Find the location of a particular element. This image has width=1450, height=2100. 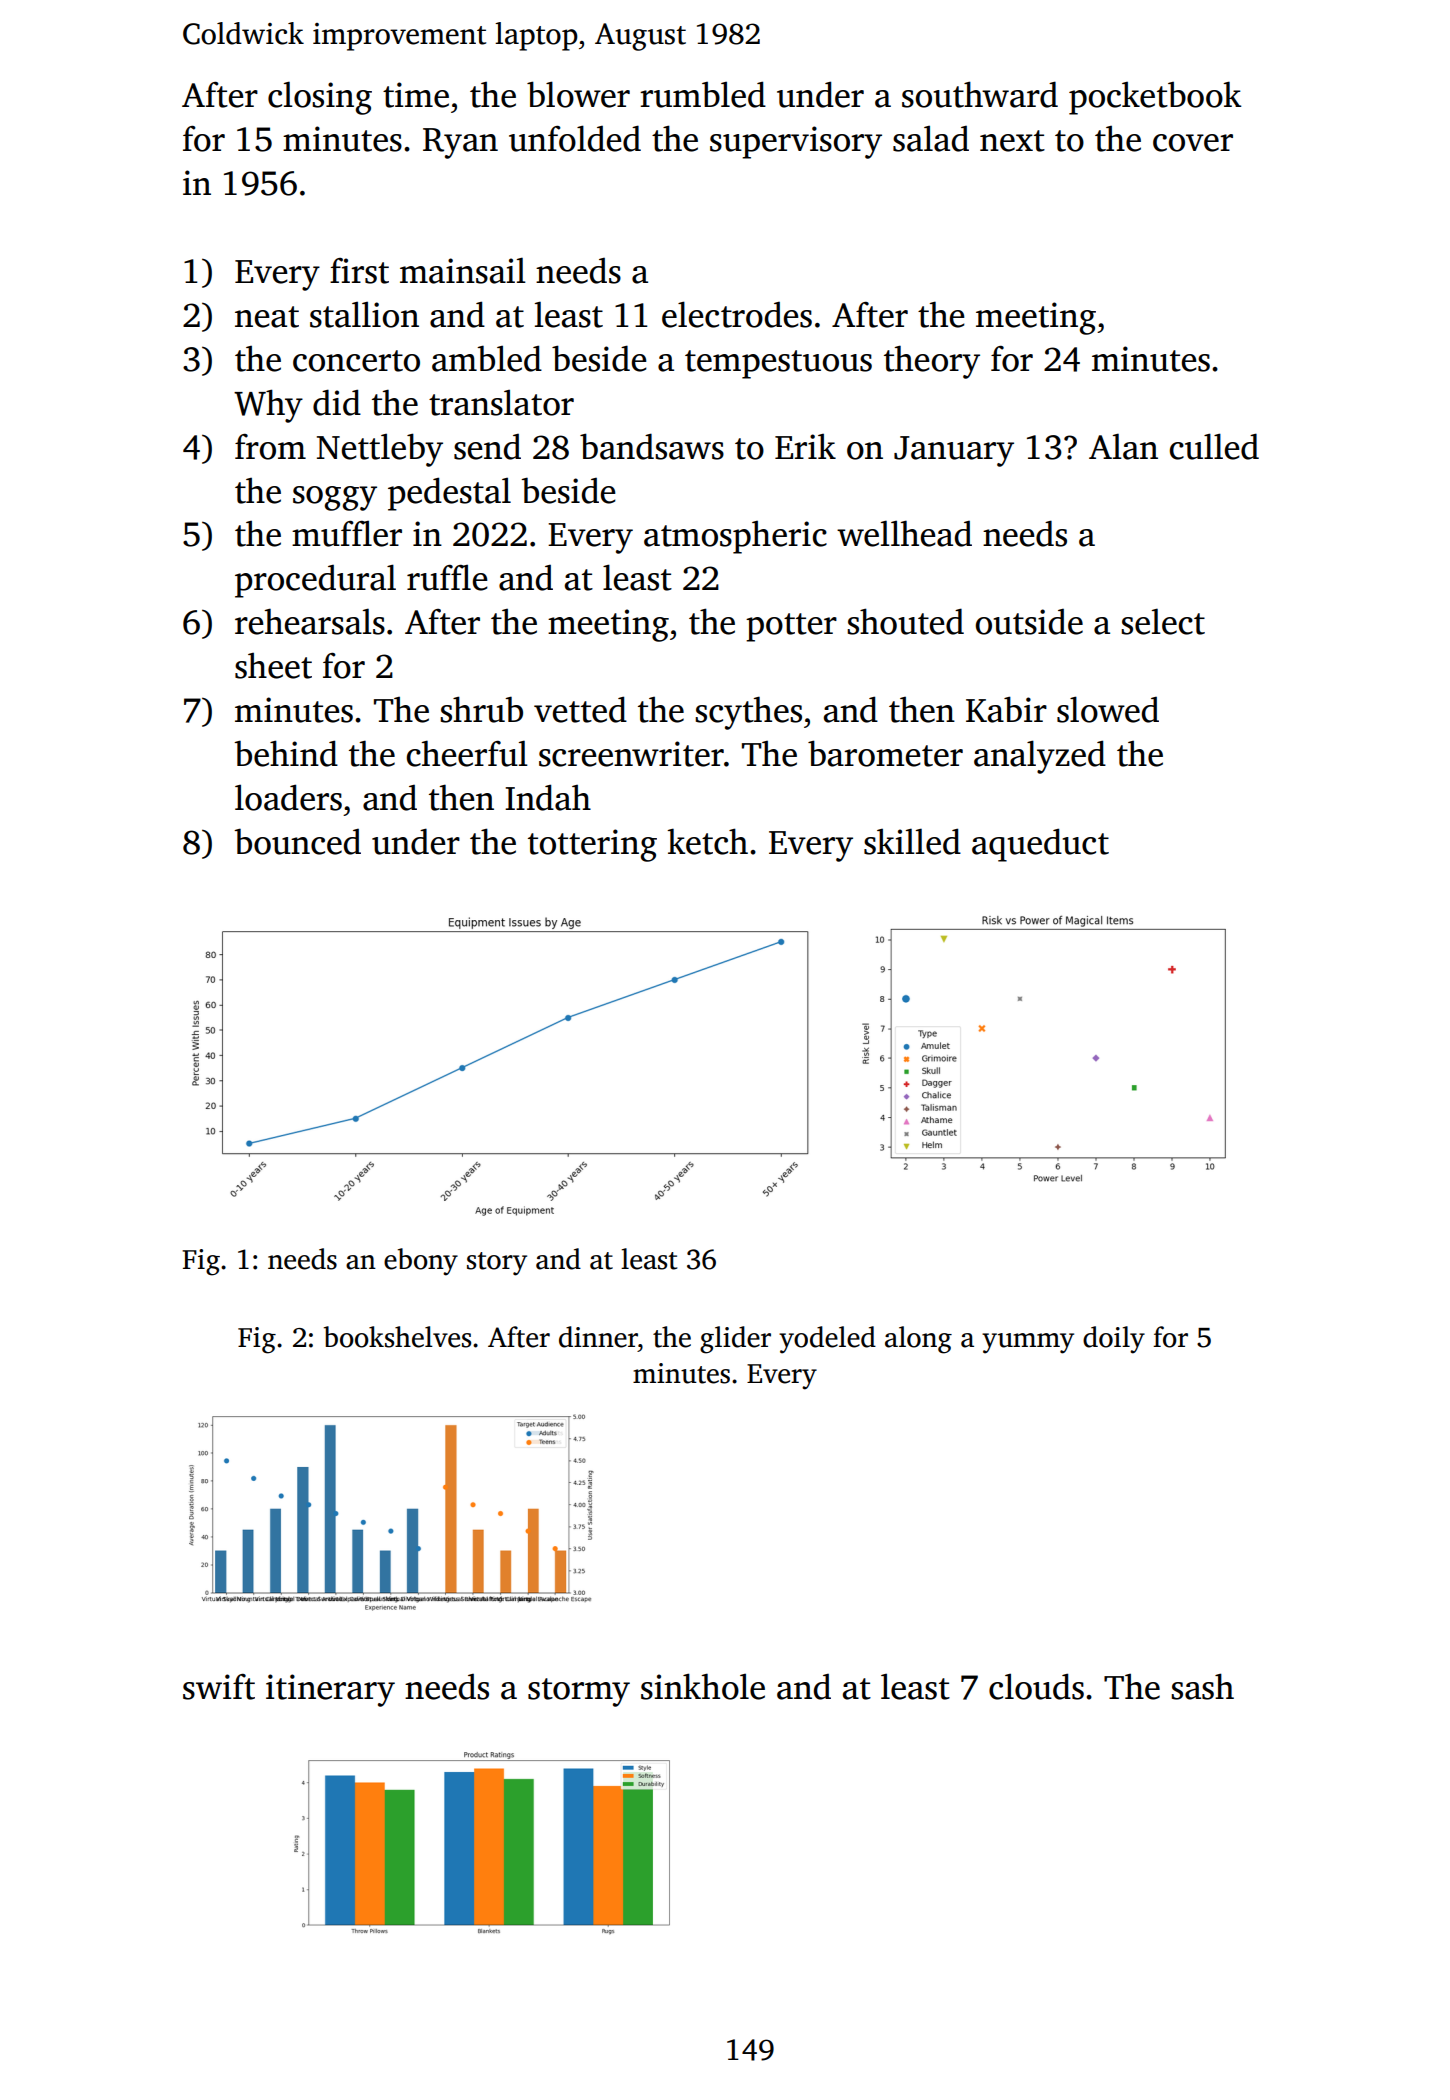

ketch is located at coordinates (707, 841).
